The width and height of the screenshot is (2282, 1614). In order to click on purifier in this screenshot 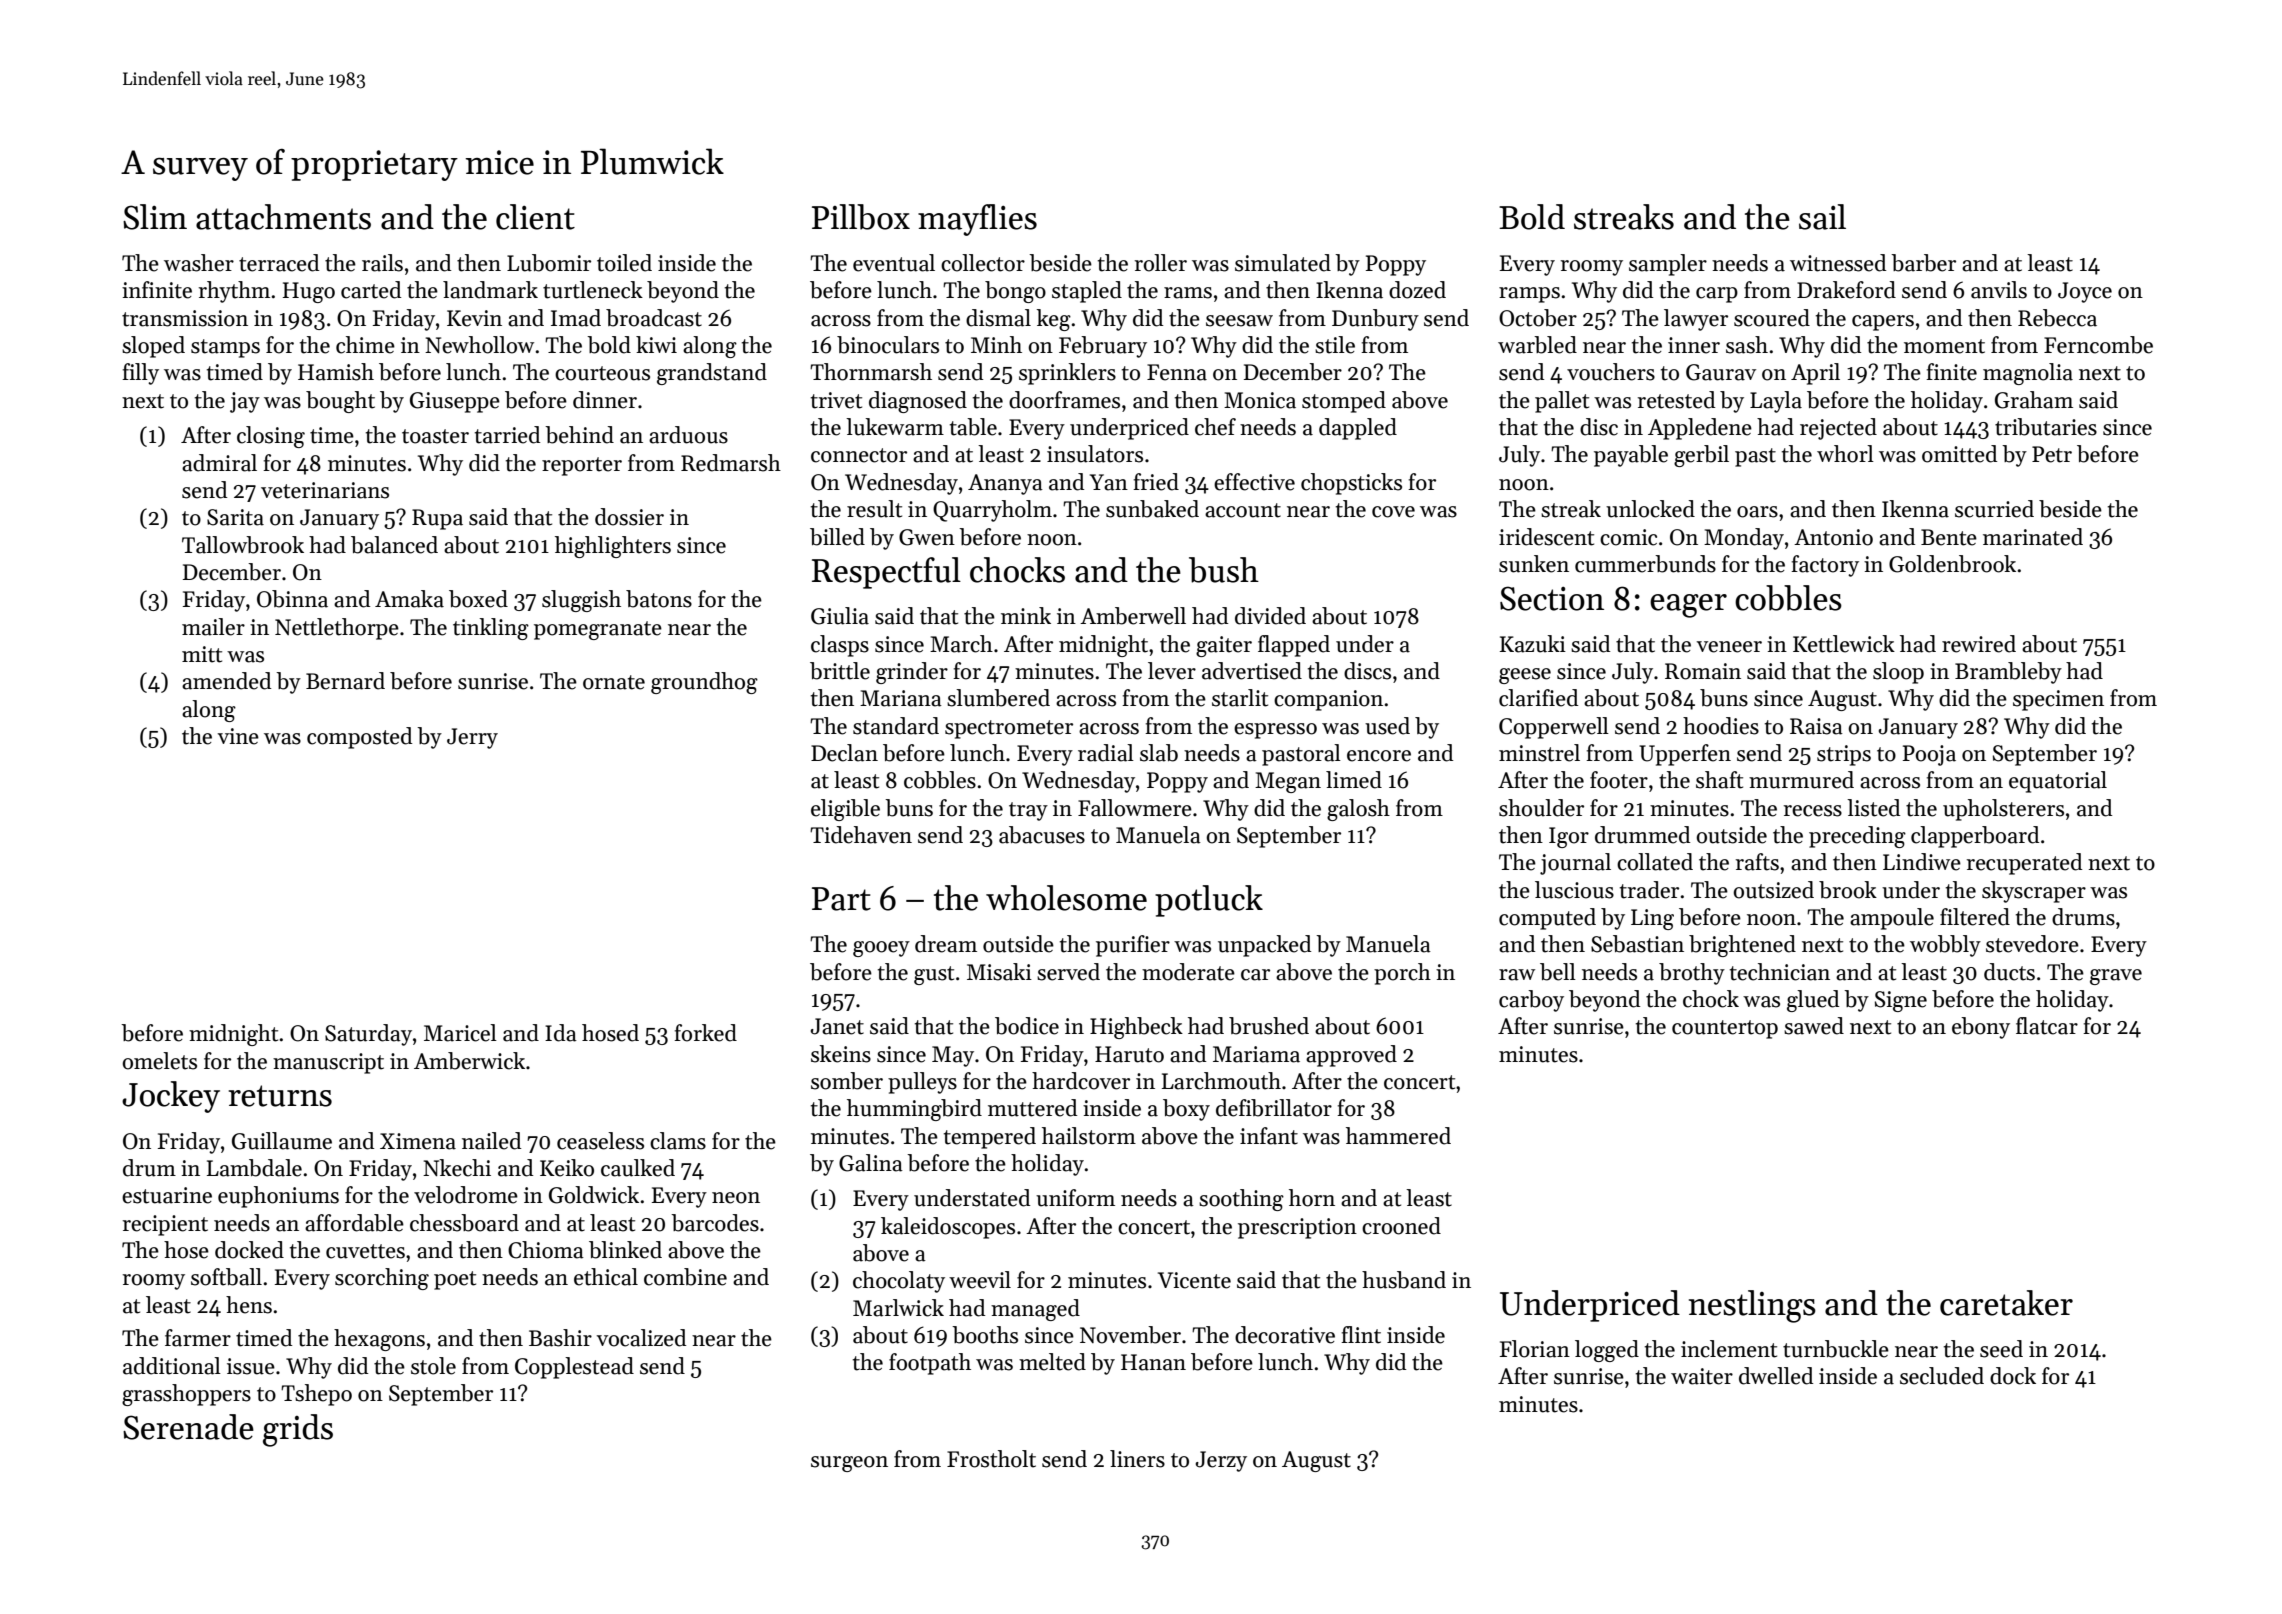, I will do `click(1133, 946)`.
